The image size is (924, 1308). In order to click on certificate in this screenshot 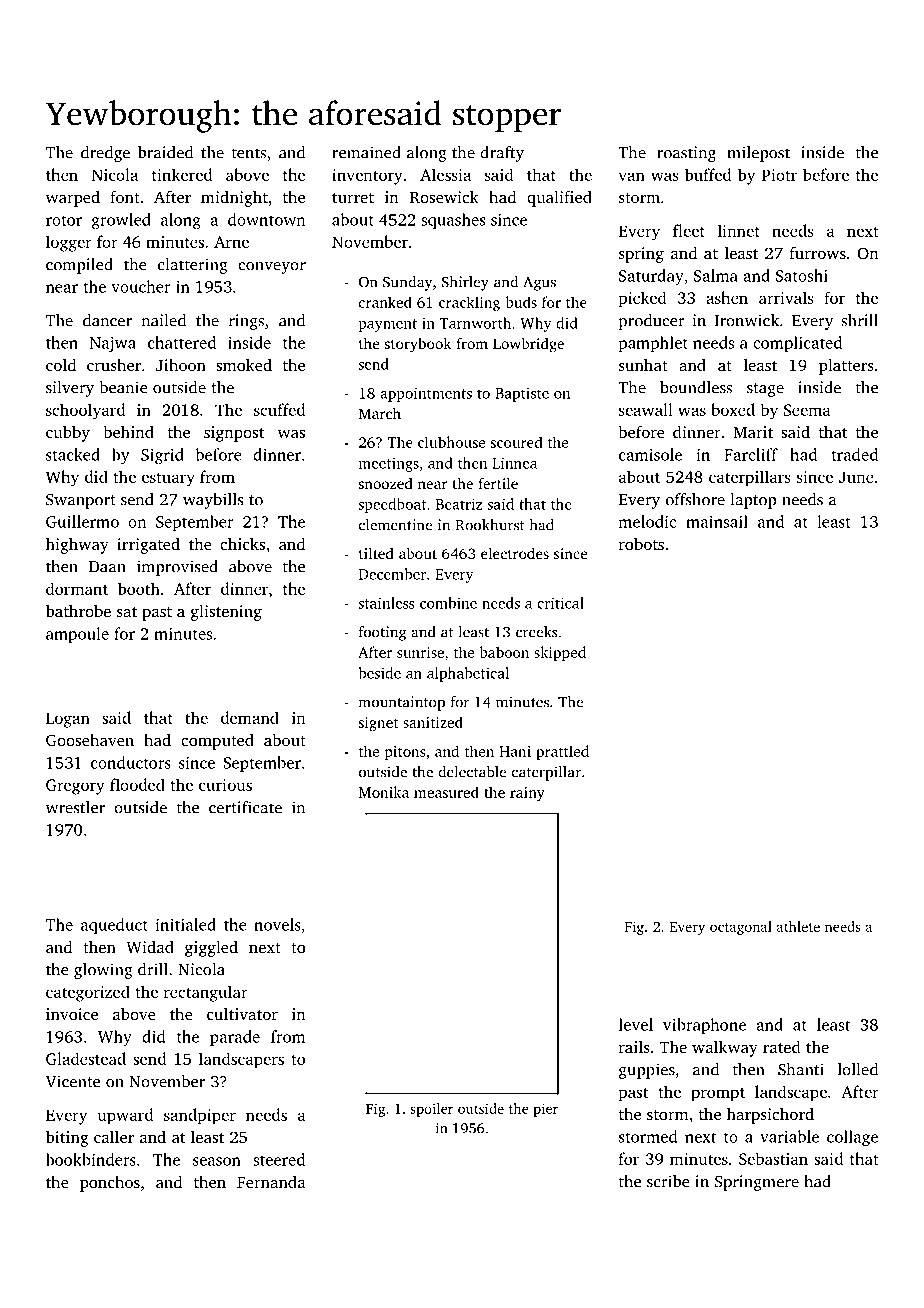, I will do `click(245, 807)`.
